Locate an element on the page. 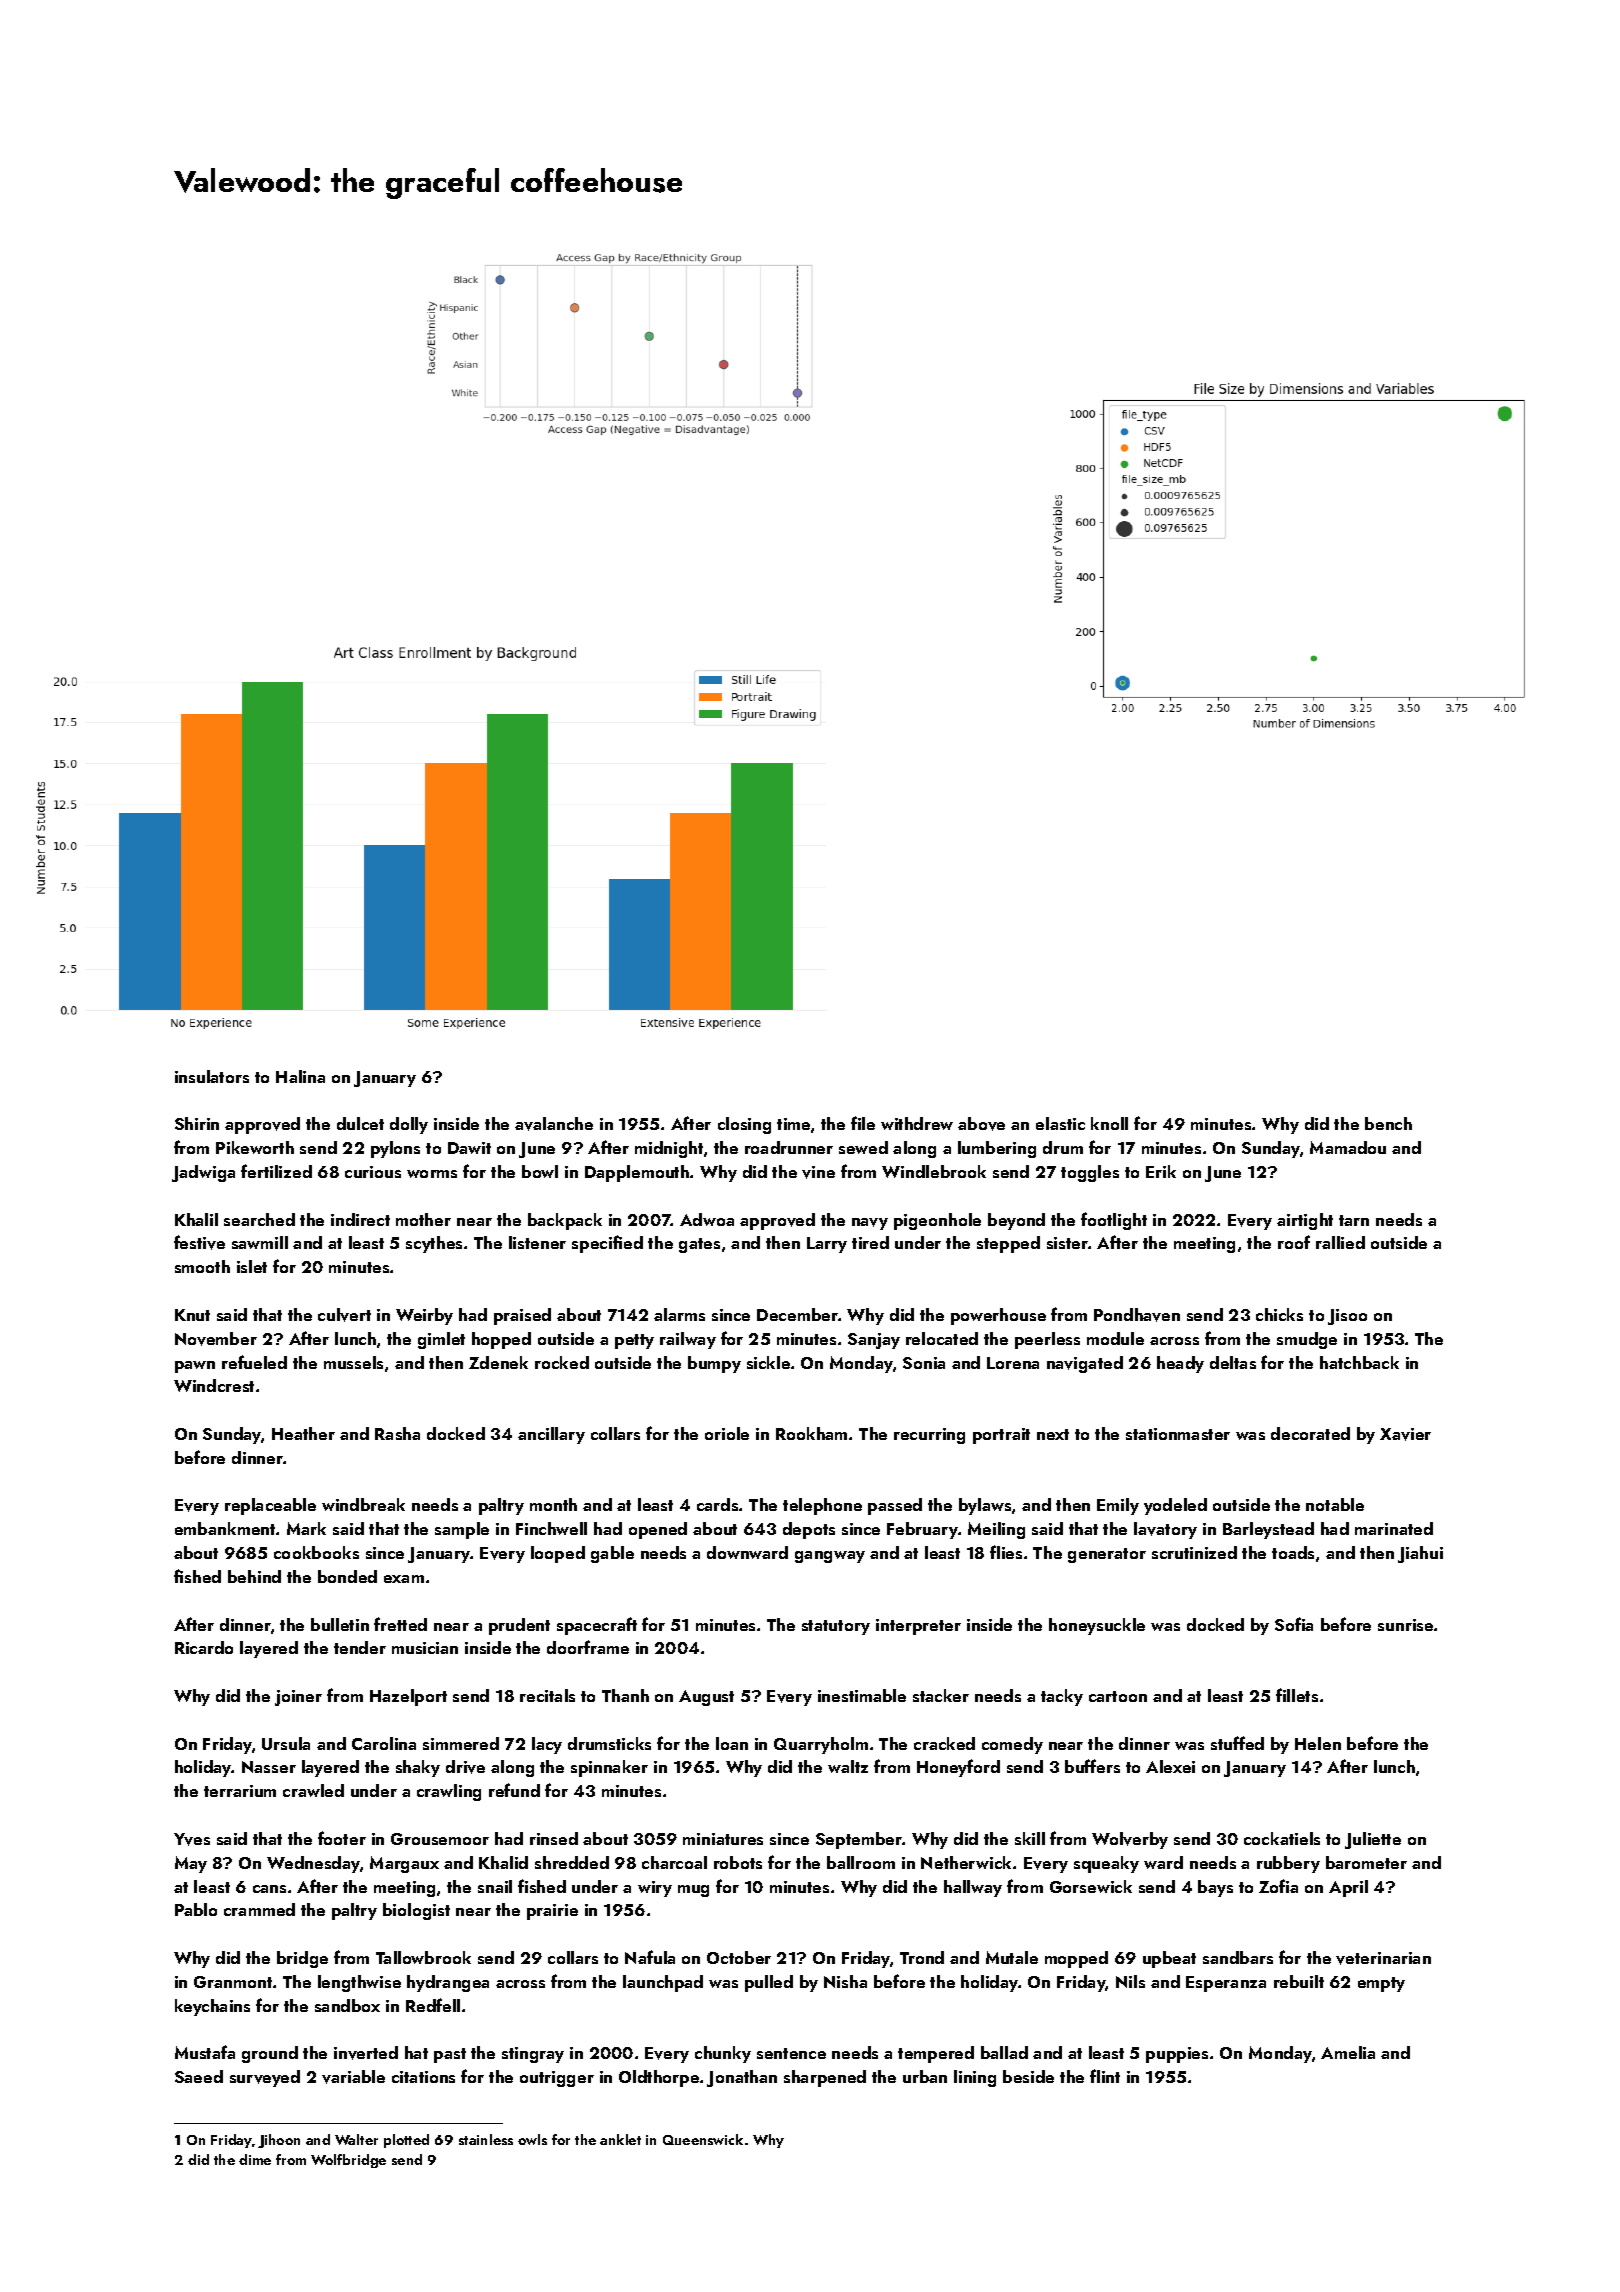  Adwoa is located at coordinates (707, 1219).
